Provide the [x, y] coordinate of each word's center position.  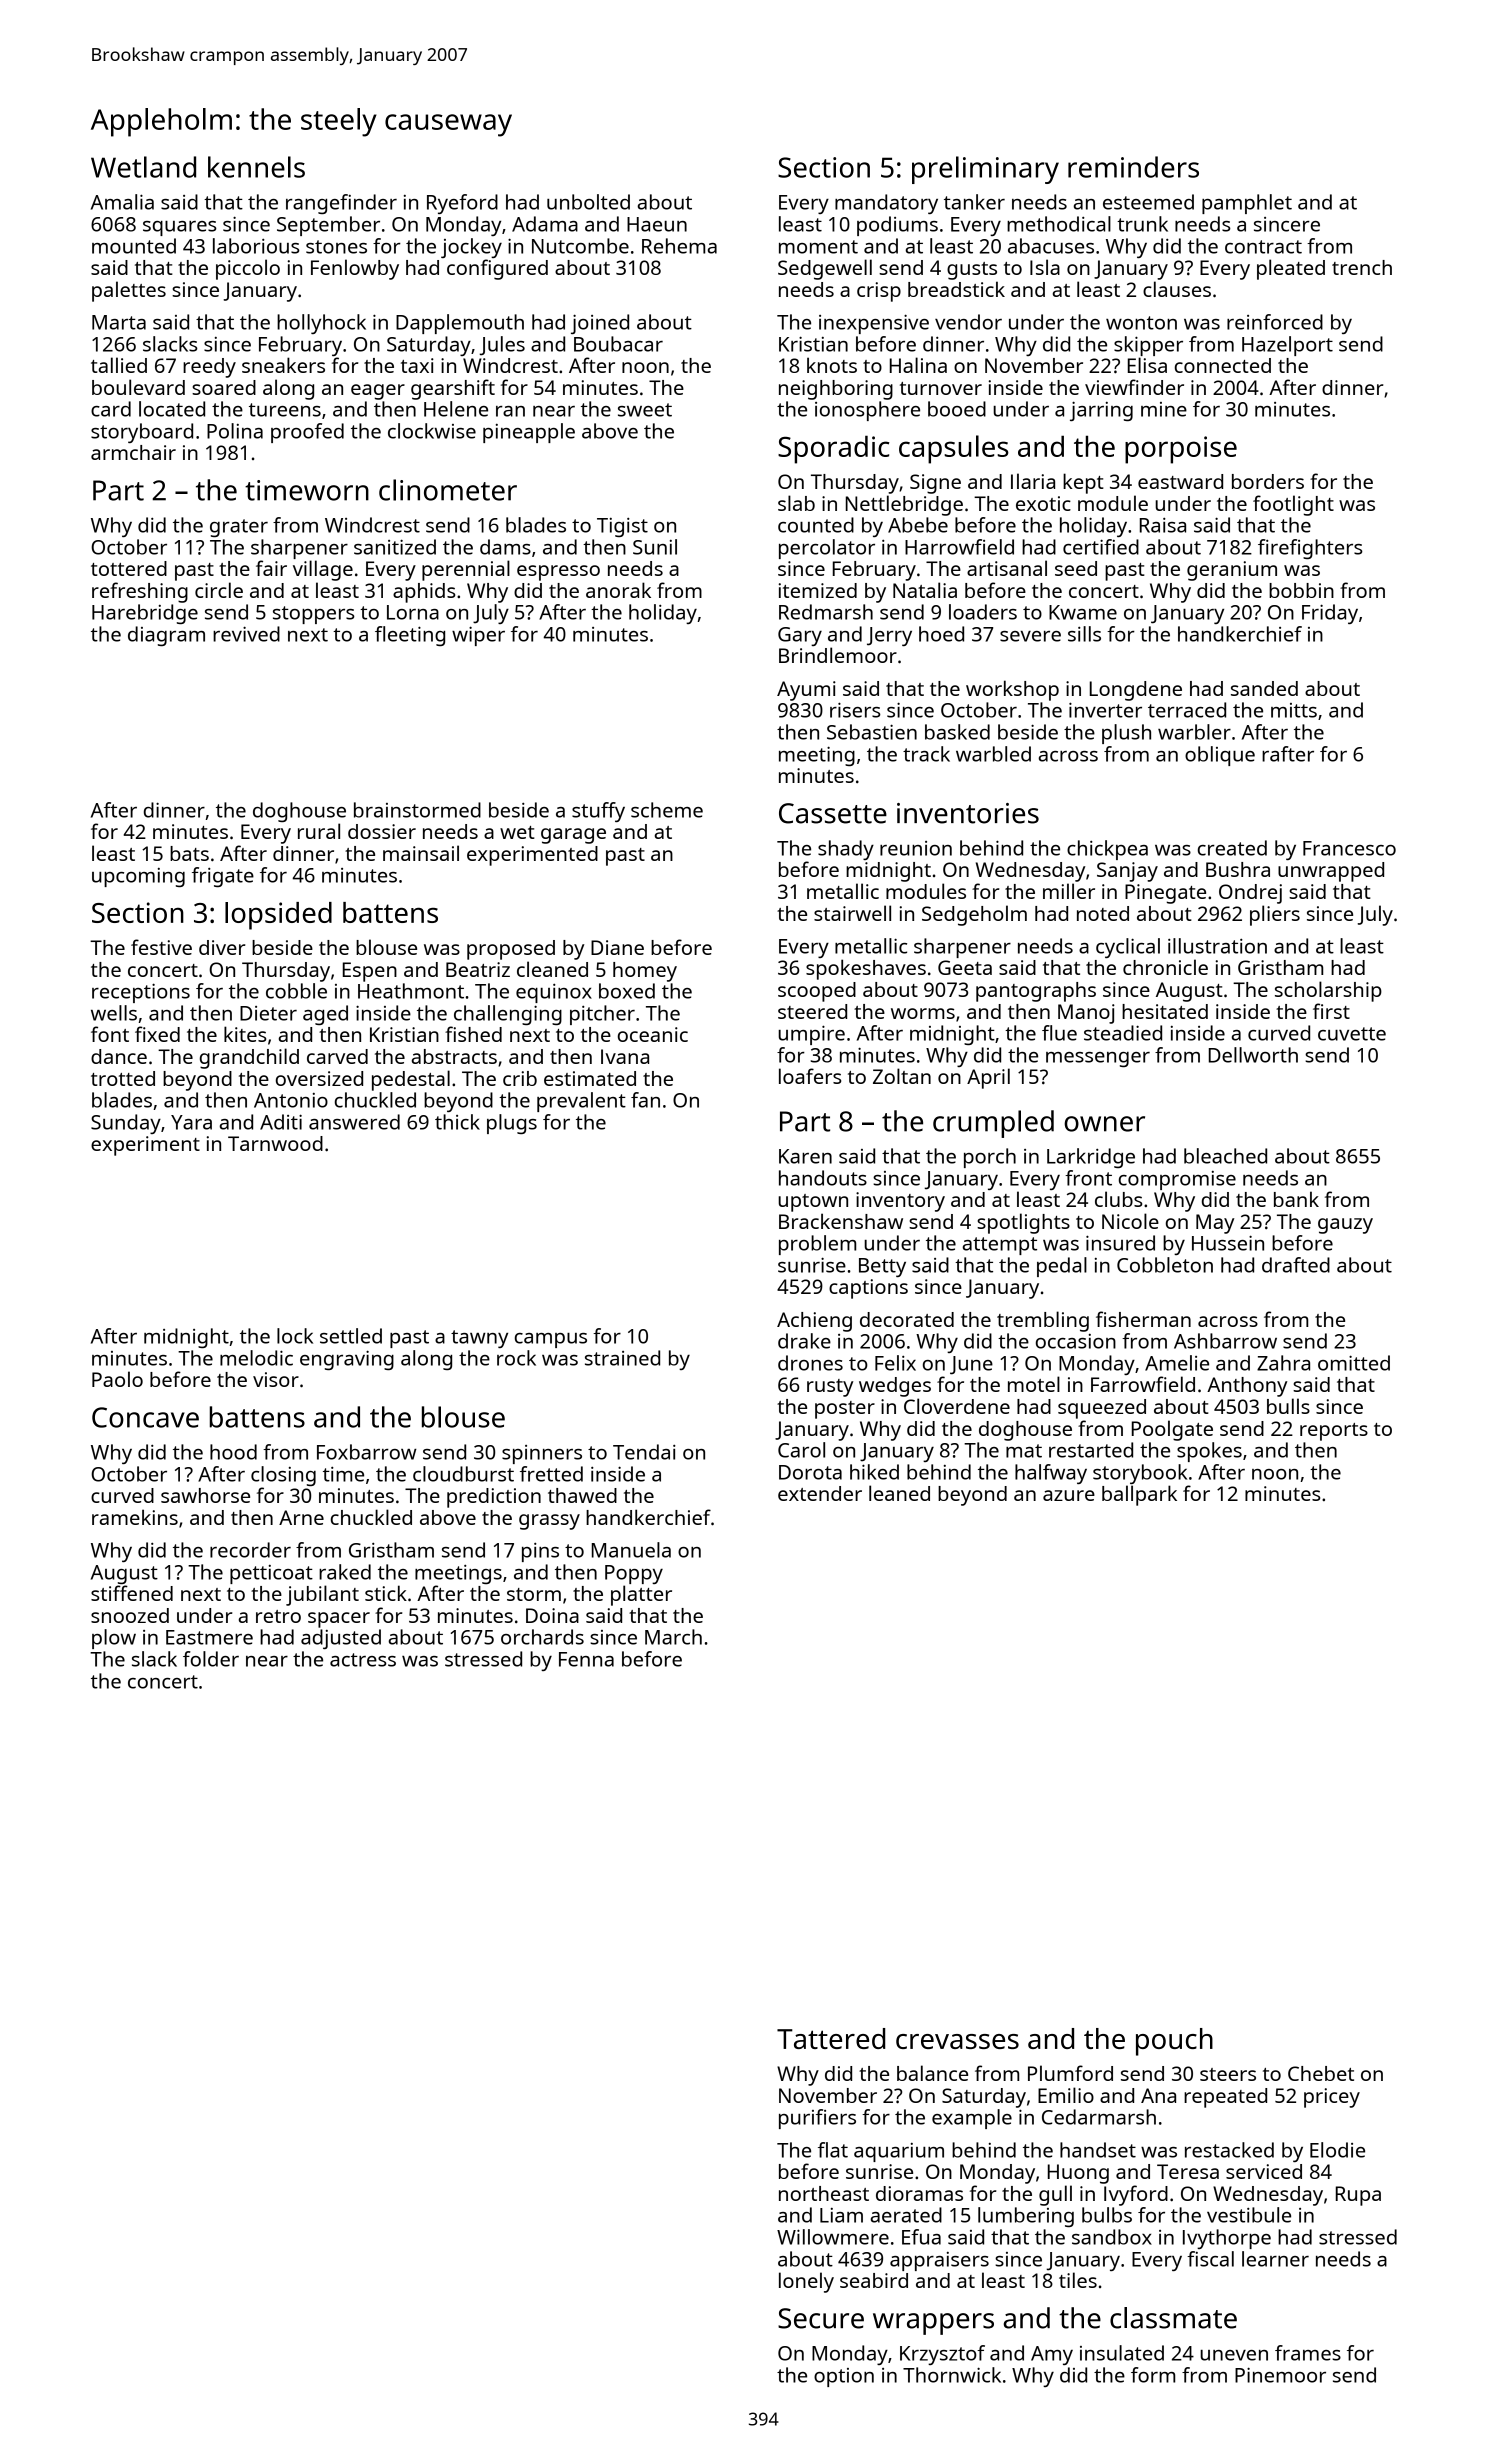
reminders [1133, 167]
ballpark [1139, 1495]
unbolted [588, 202]
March [673, 1637]
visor [276, 1379]
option [844, 2377]
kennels [256, 167]
